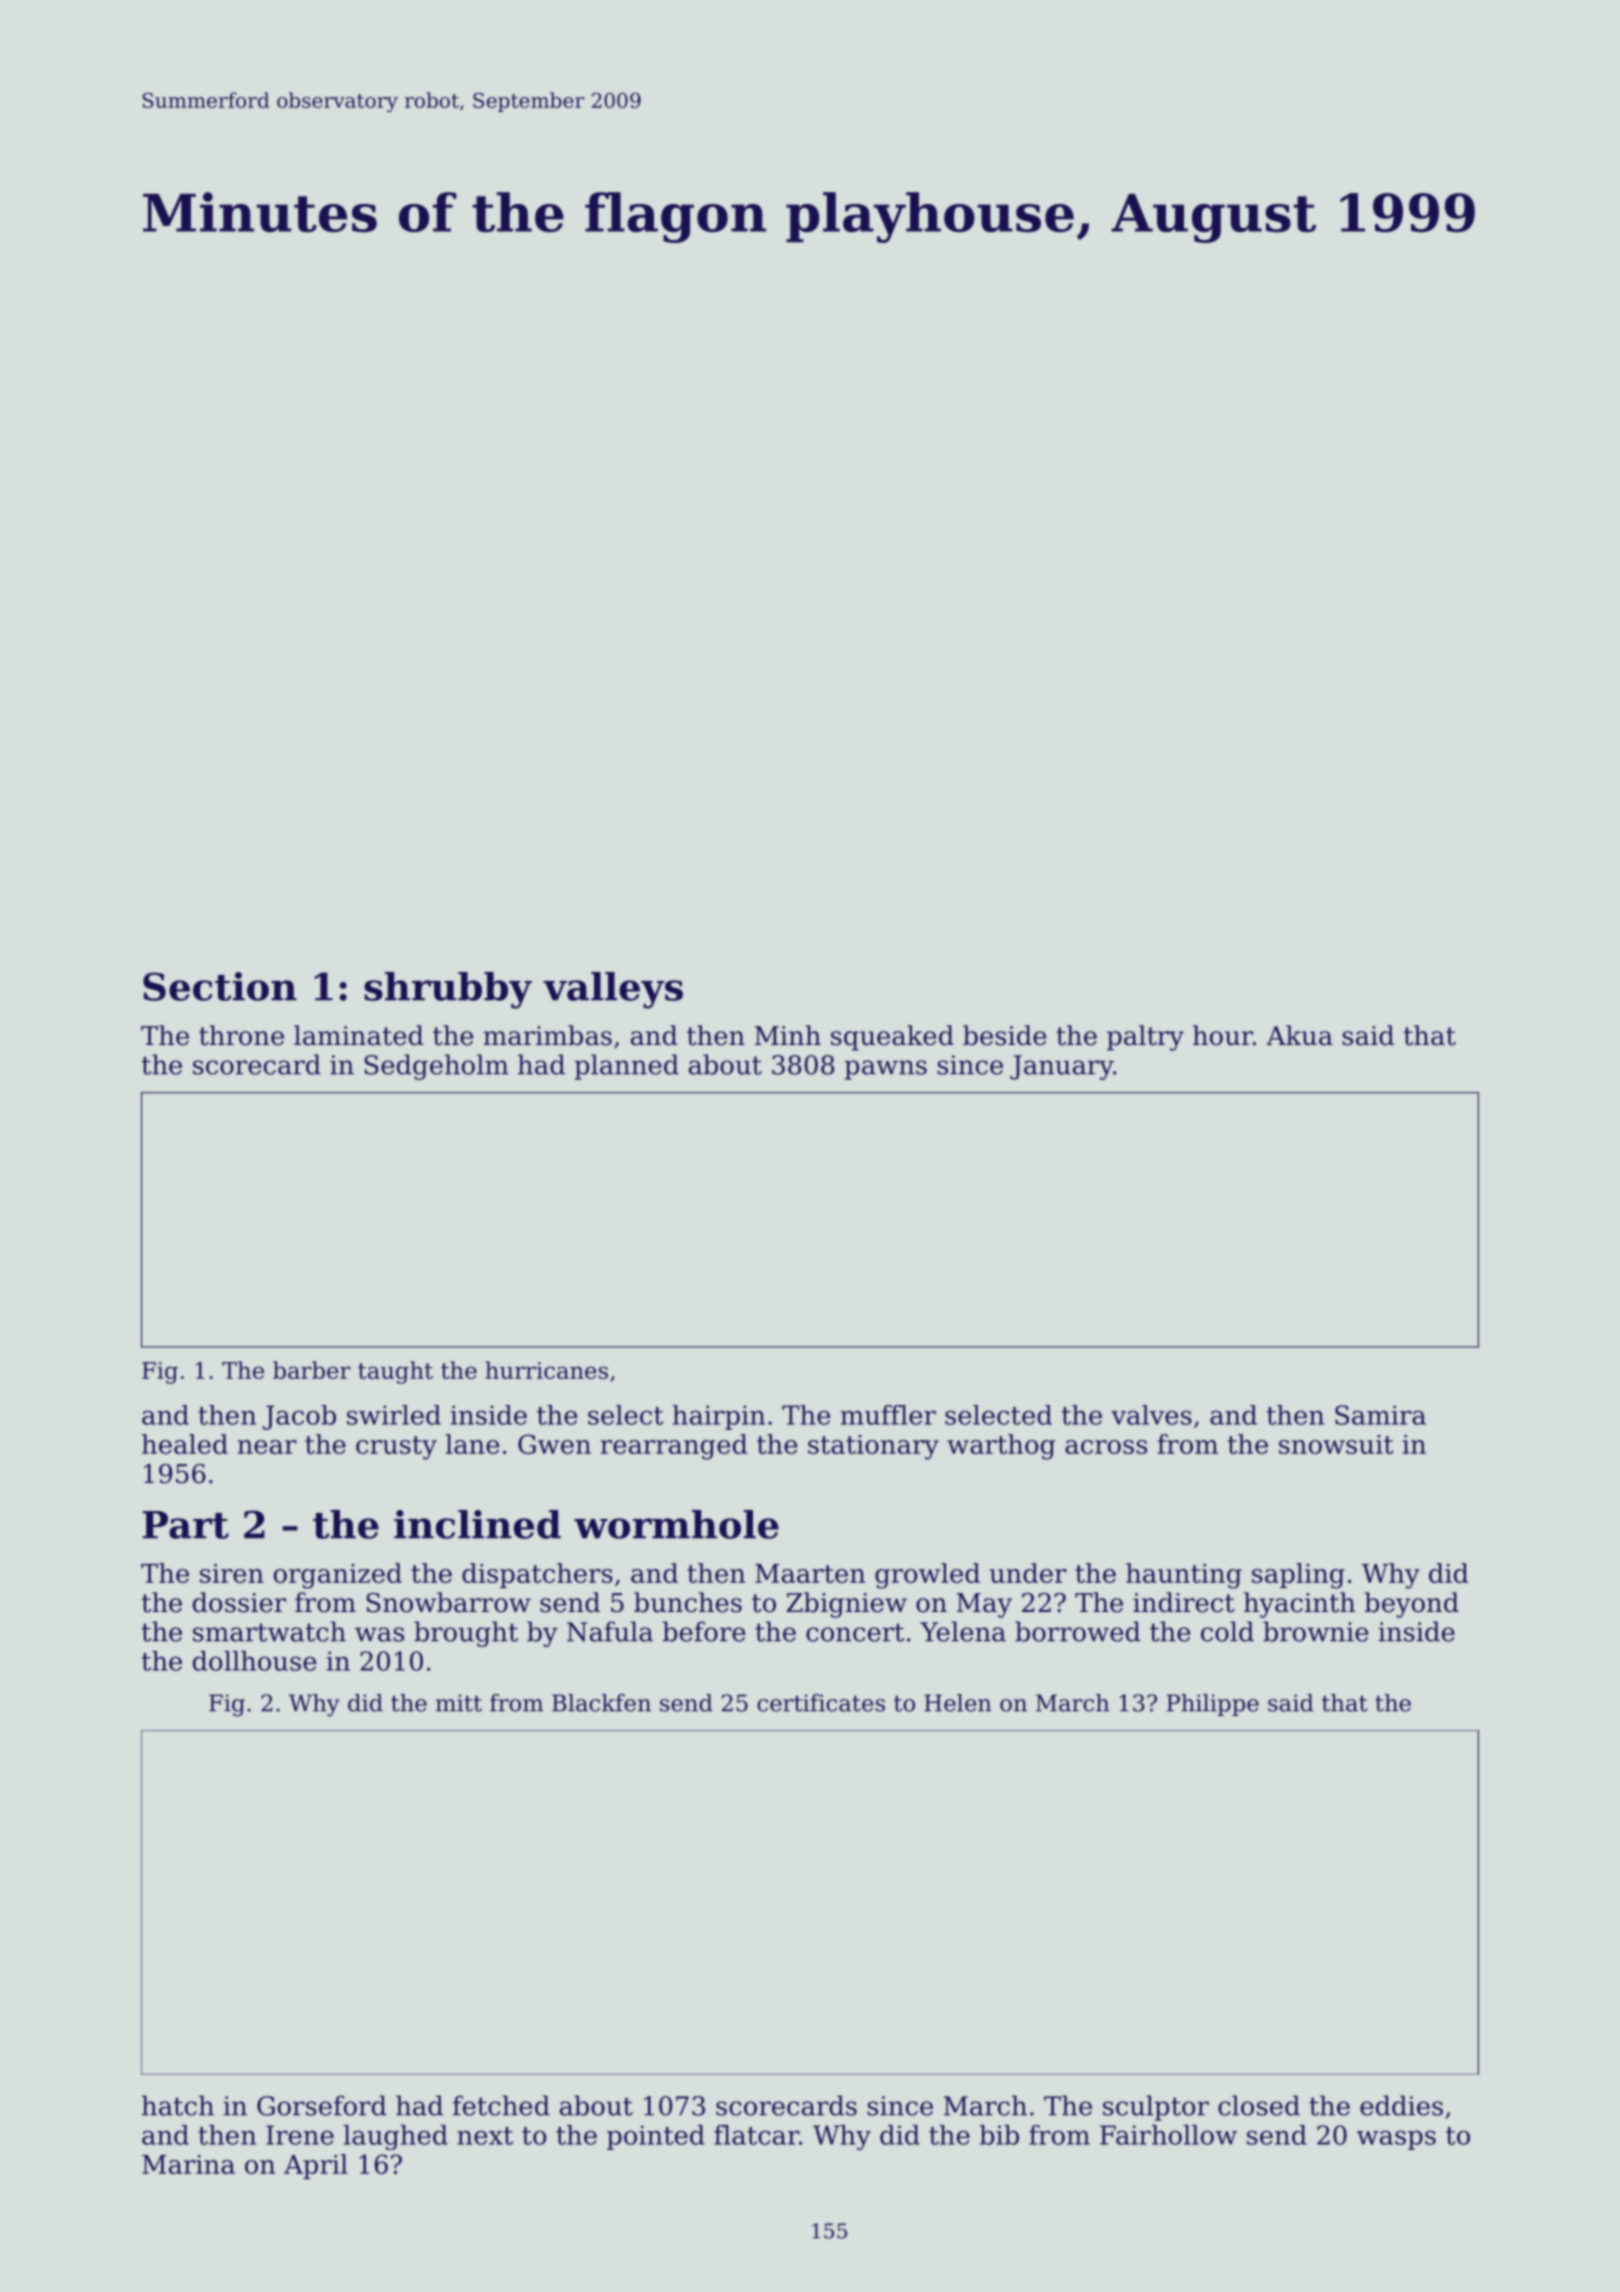  I want to click on certificates, so click(821, 1703).
